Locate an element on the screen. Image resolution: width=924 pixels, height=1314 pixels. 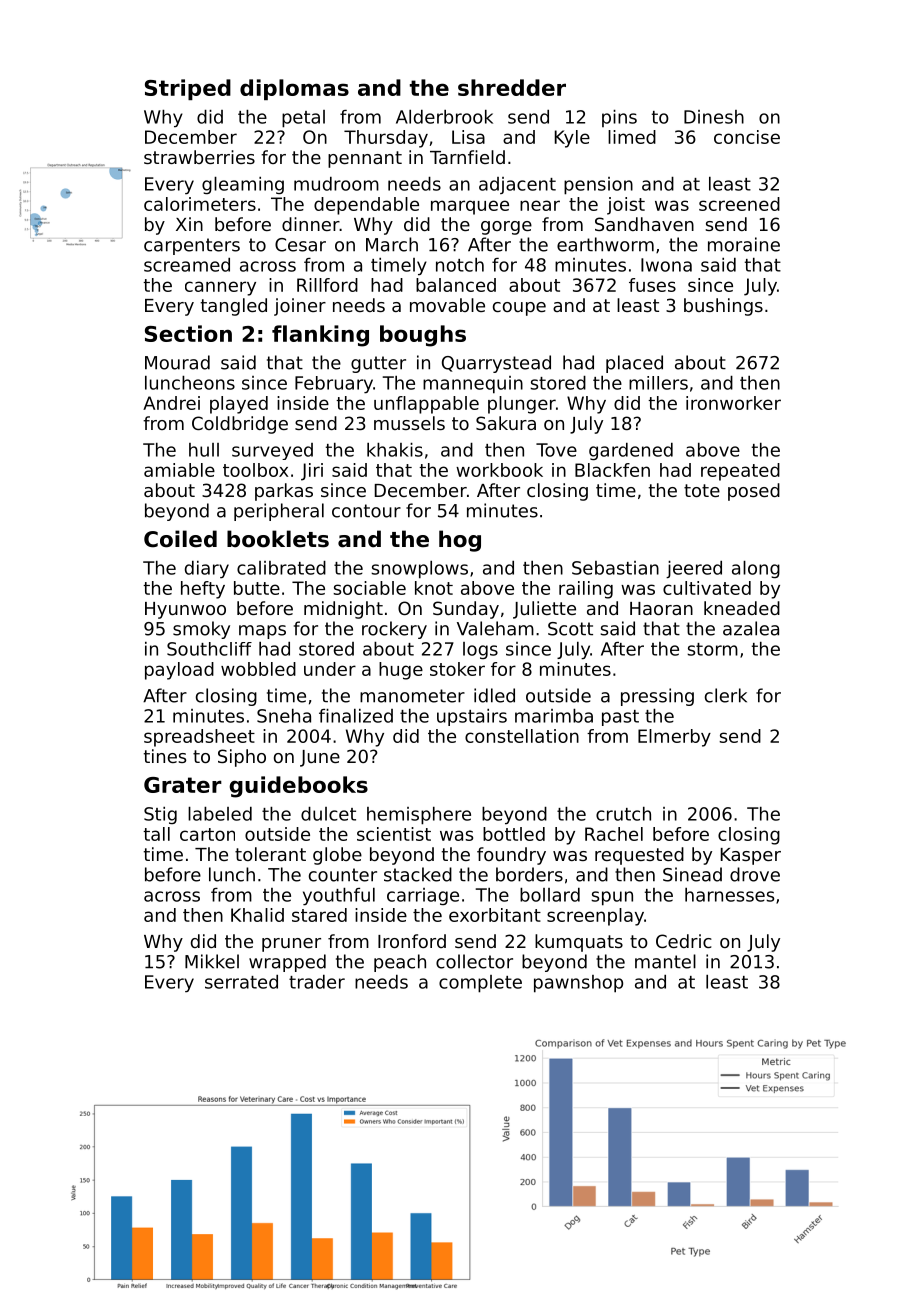
Dinesh is located at coordinates (714, 117).
